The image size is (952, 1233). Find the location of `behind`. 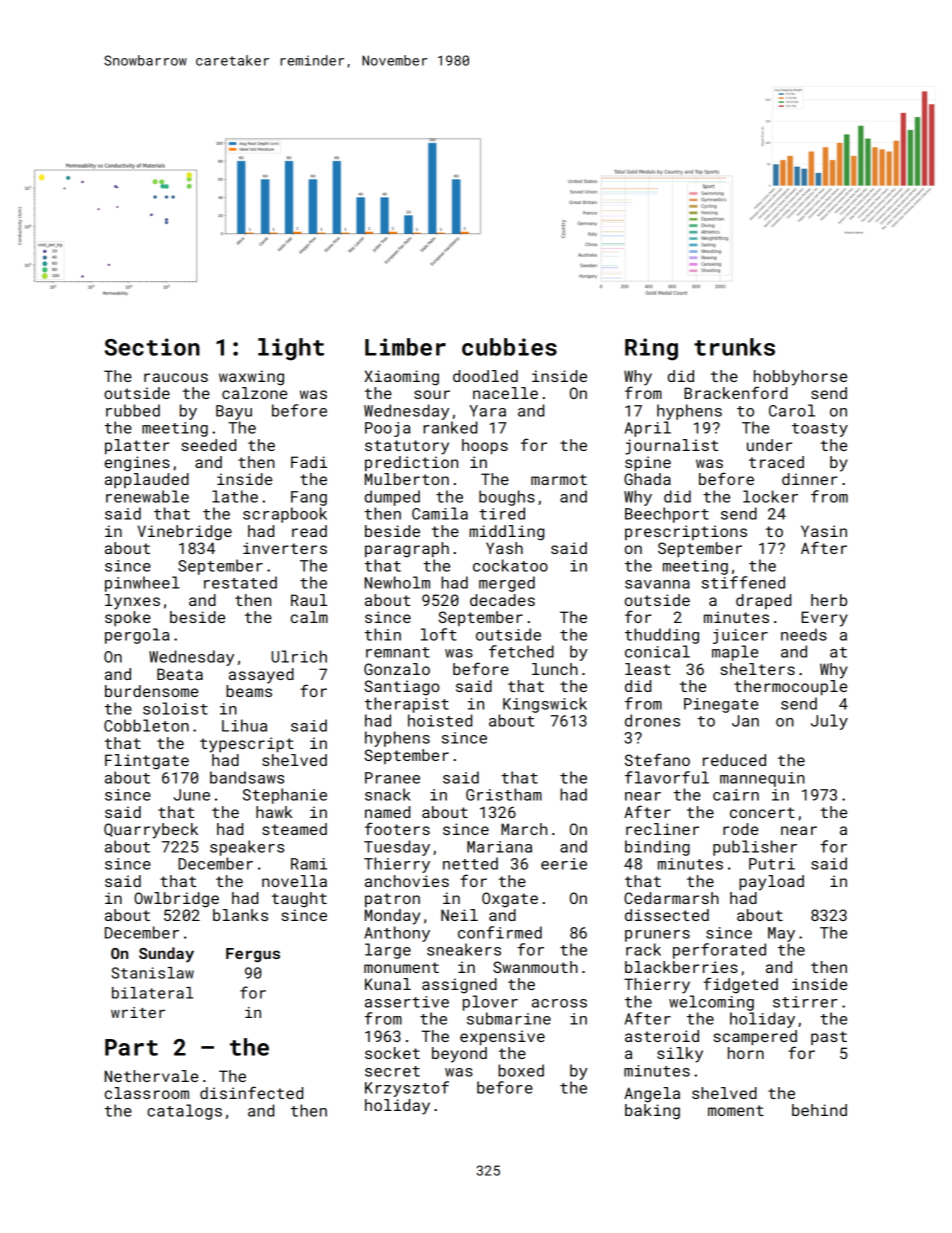

behind is located at coordinates (819, 1110).
